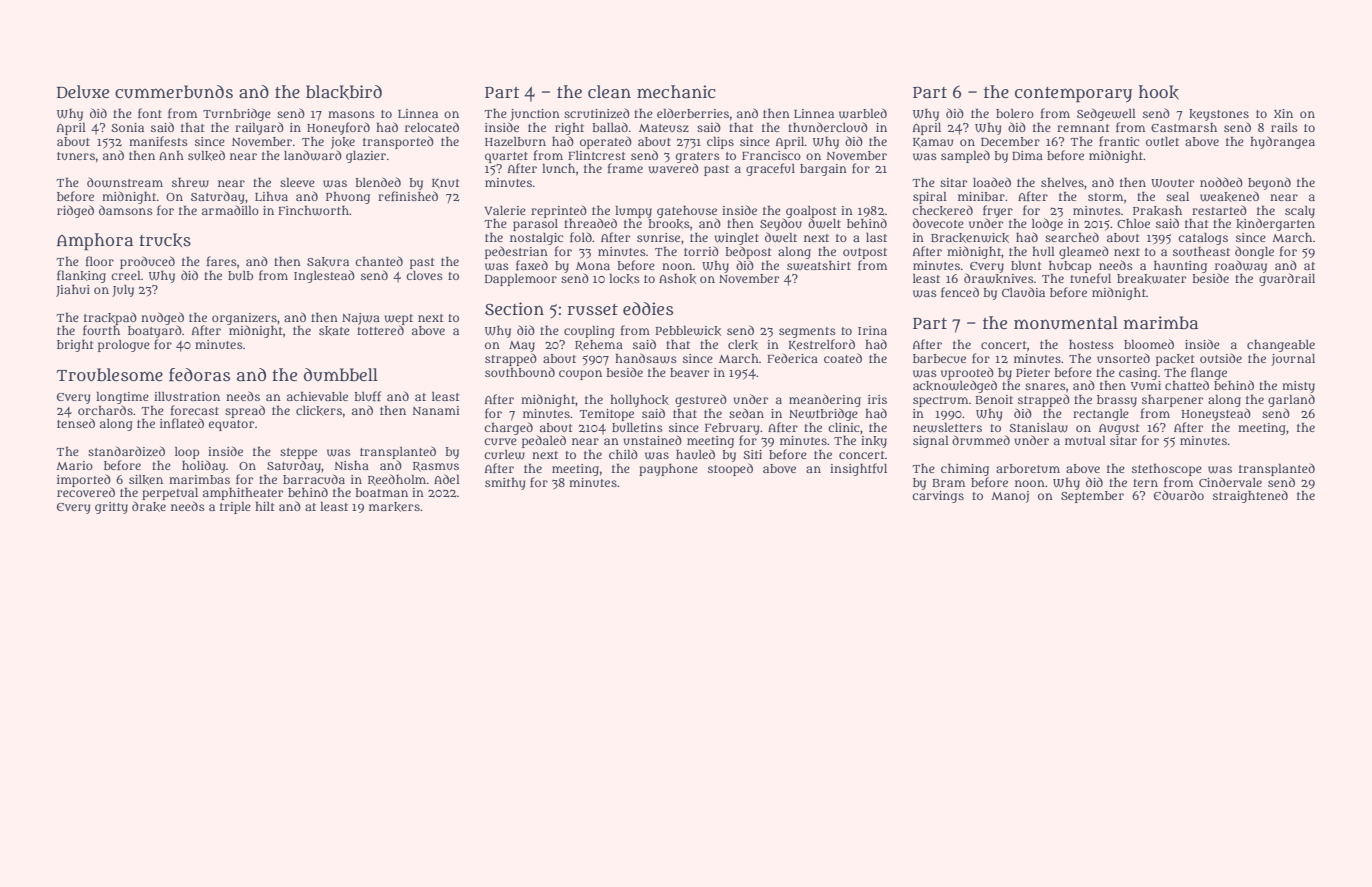  Describe the element at coordinates (84, 480) in the screenshot. I see `imported` at that location.
